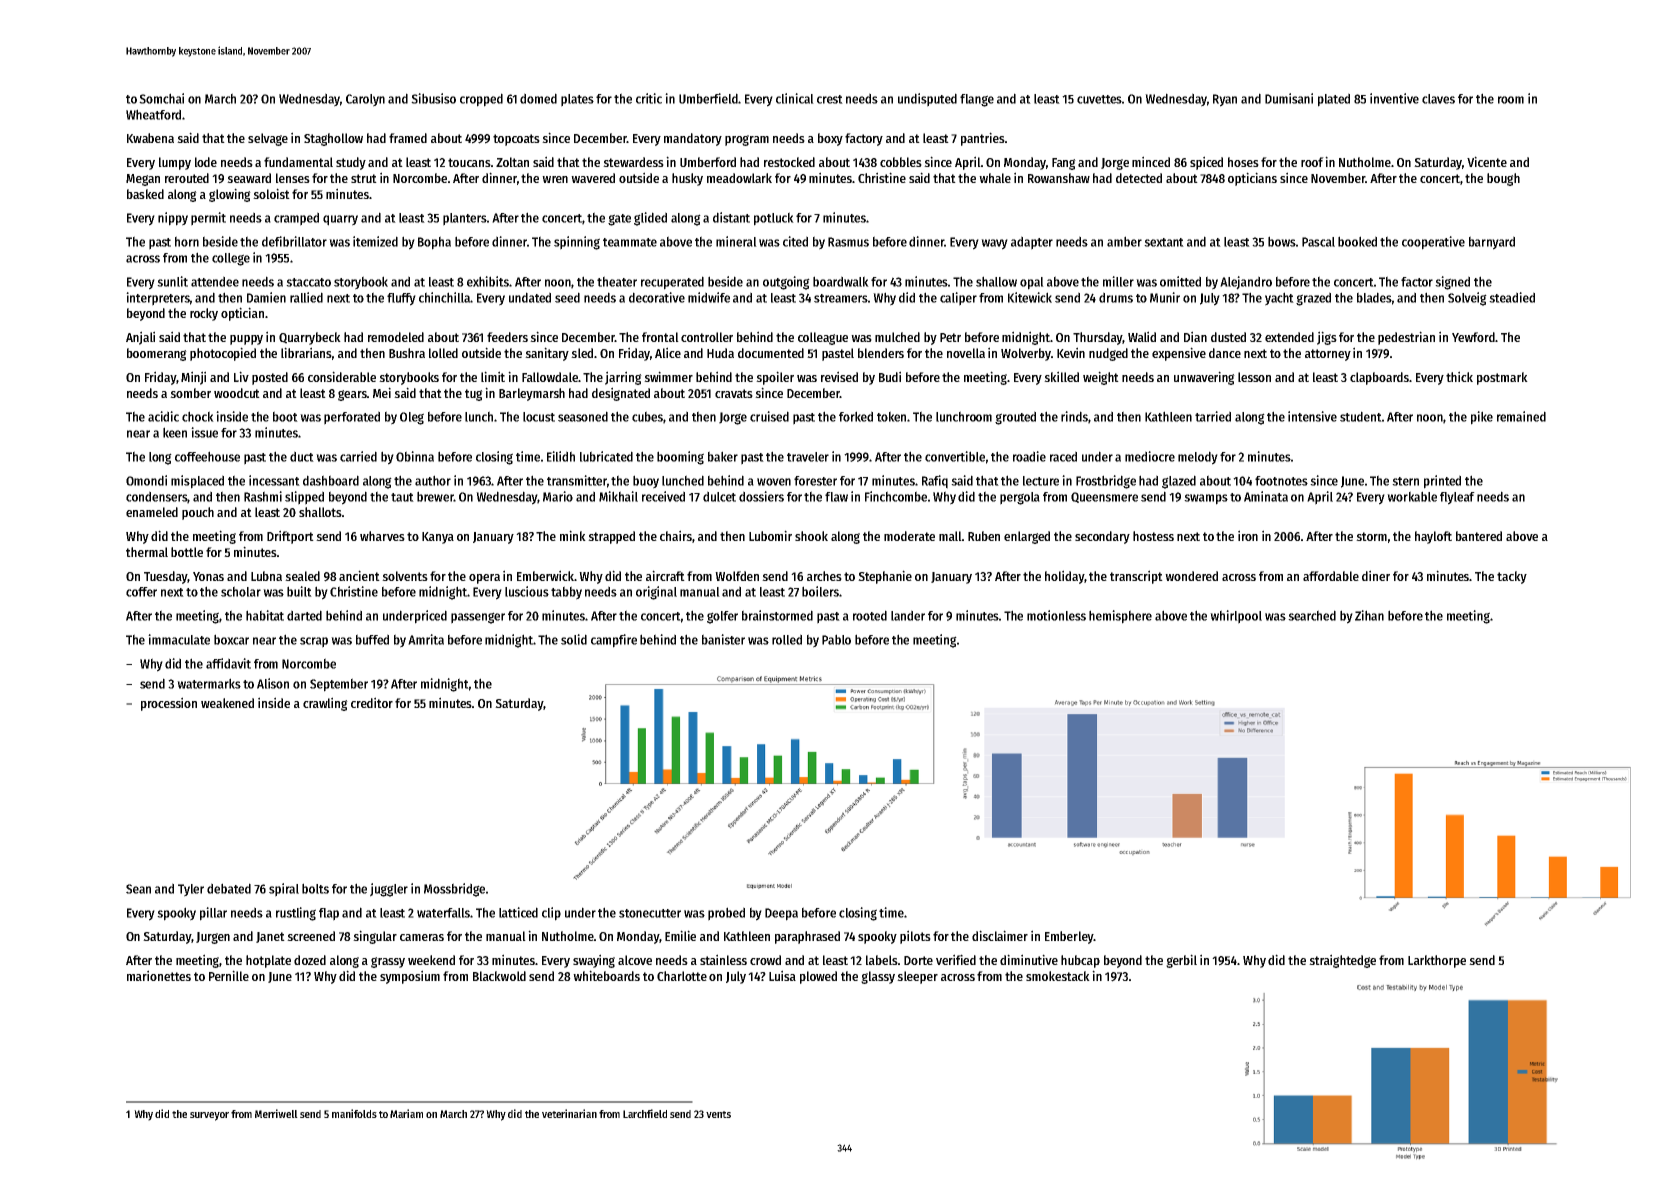 The height and width of the page is (1185, 1675). What do you see at coordinates (481, 100) in the page?
I see `cropped` at bounding box center [481, 100].
